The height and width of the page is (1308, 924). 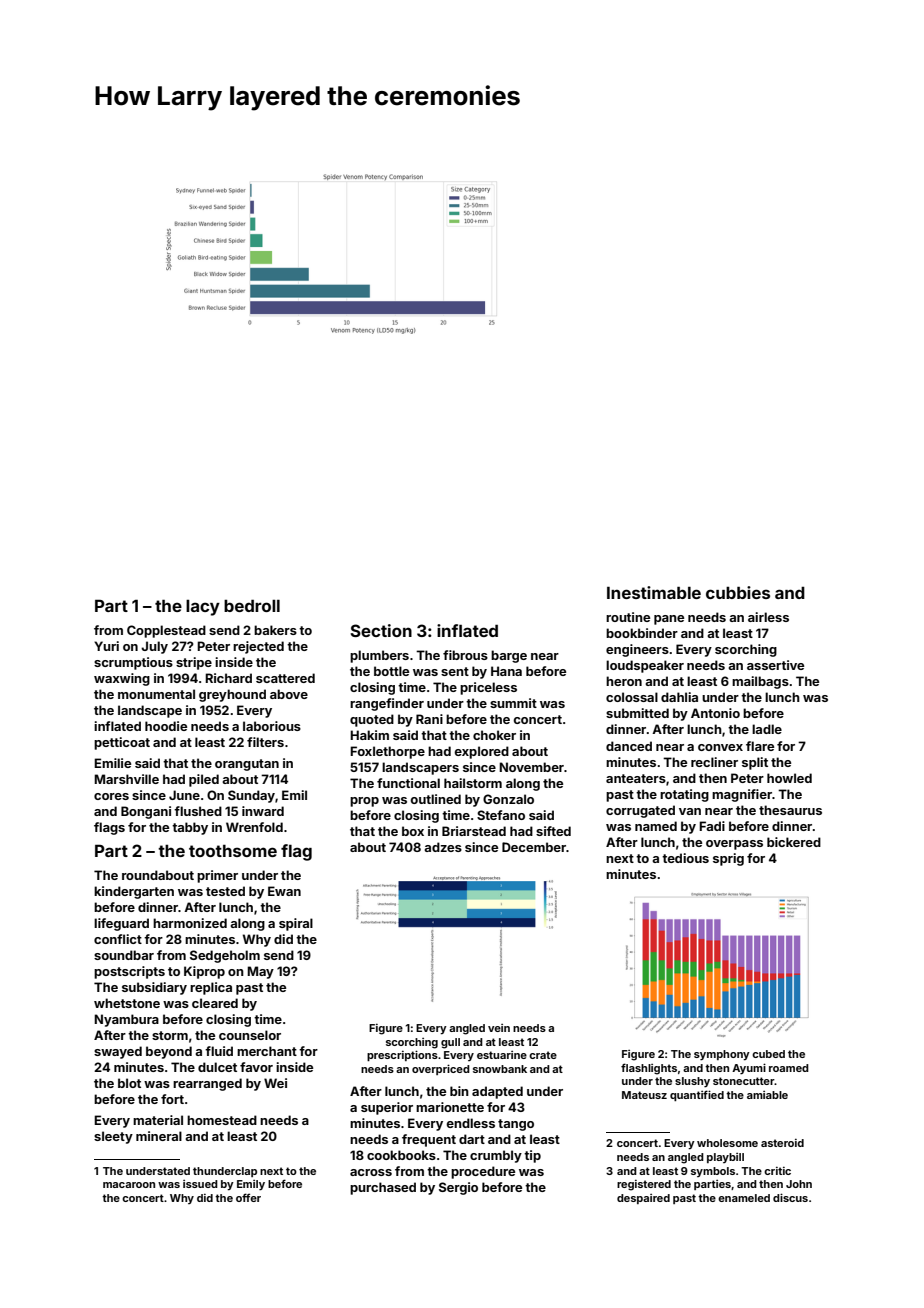 What do you see at coordinates (203, 608) in the page?
I see `lacy` at bounding box center [203, 608].
